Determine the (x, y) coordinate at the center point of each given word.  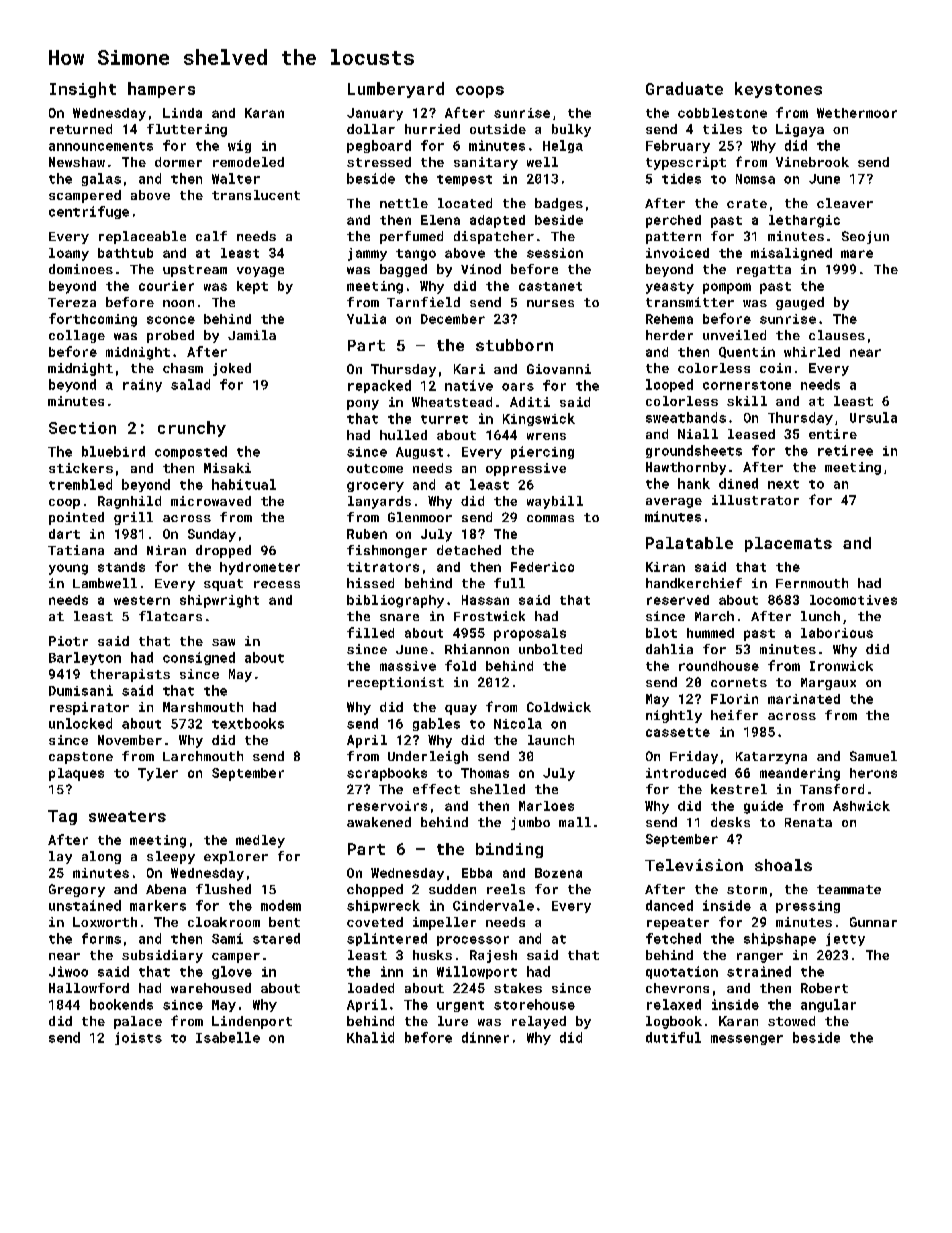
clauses (837, 335)
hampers (161, 90)
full (509, 583)
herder (669, 335)
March (714, 616)
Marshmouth (203, 707)
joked (232, 369)
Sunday (212, 535)
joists (138, 1038)
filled (370, 632)
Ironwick (841, 666)
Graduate (684, 88)
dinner (485, 1037)
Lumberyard (396, 90)
